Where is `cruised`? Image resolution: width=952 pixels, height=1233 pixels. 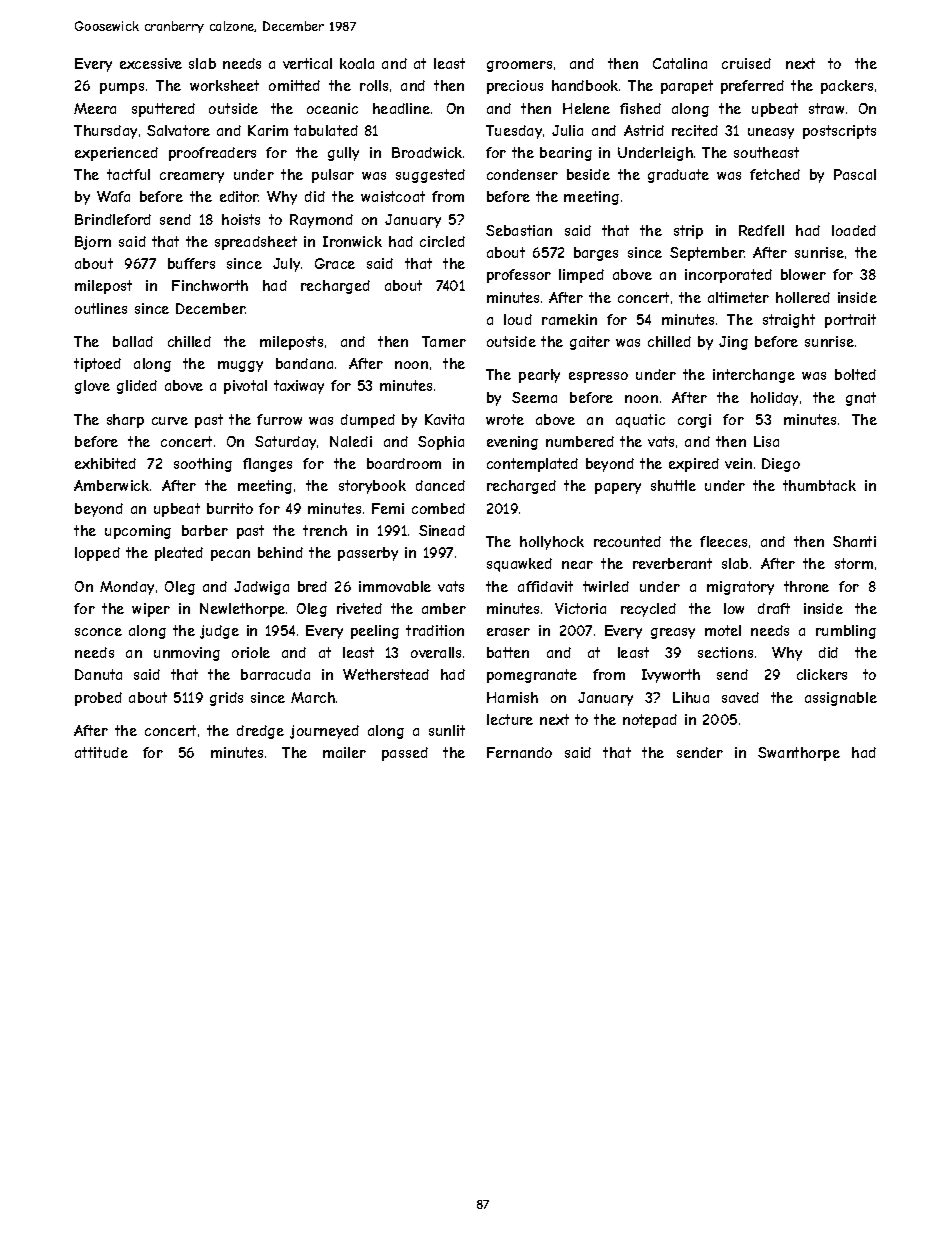
cruised is located at coordinates (746, 63).
